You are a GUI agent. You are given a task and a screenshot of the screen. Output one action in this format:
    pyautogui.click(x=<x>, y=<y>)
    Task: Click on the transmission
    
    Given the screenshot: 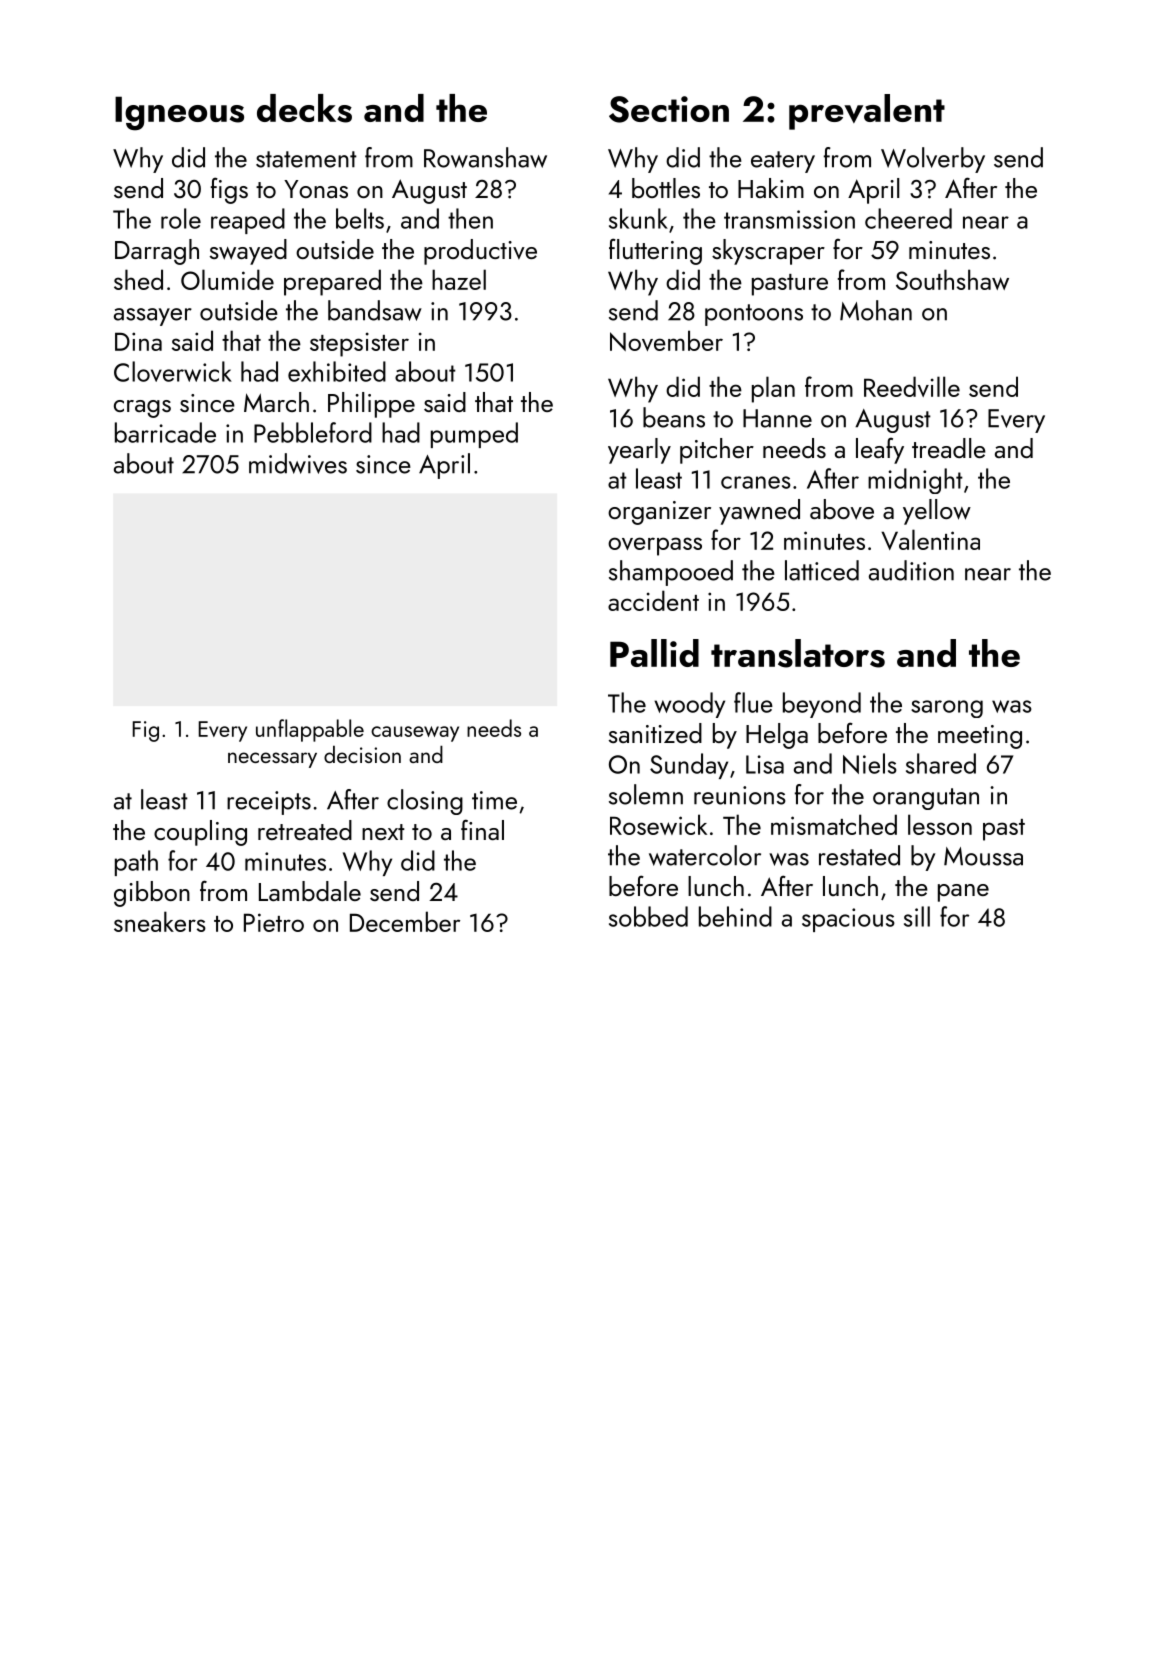 What is the action you would take?
    pyautogui.click(x=789, y=219)
